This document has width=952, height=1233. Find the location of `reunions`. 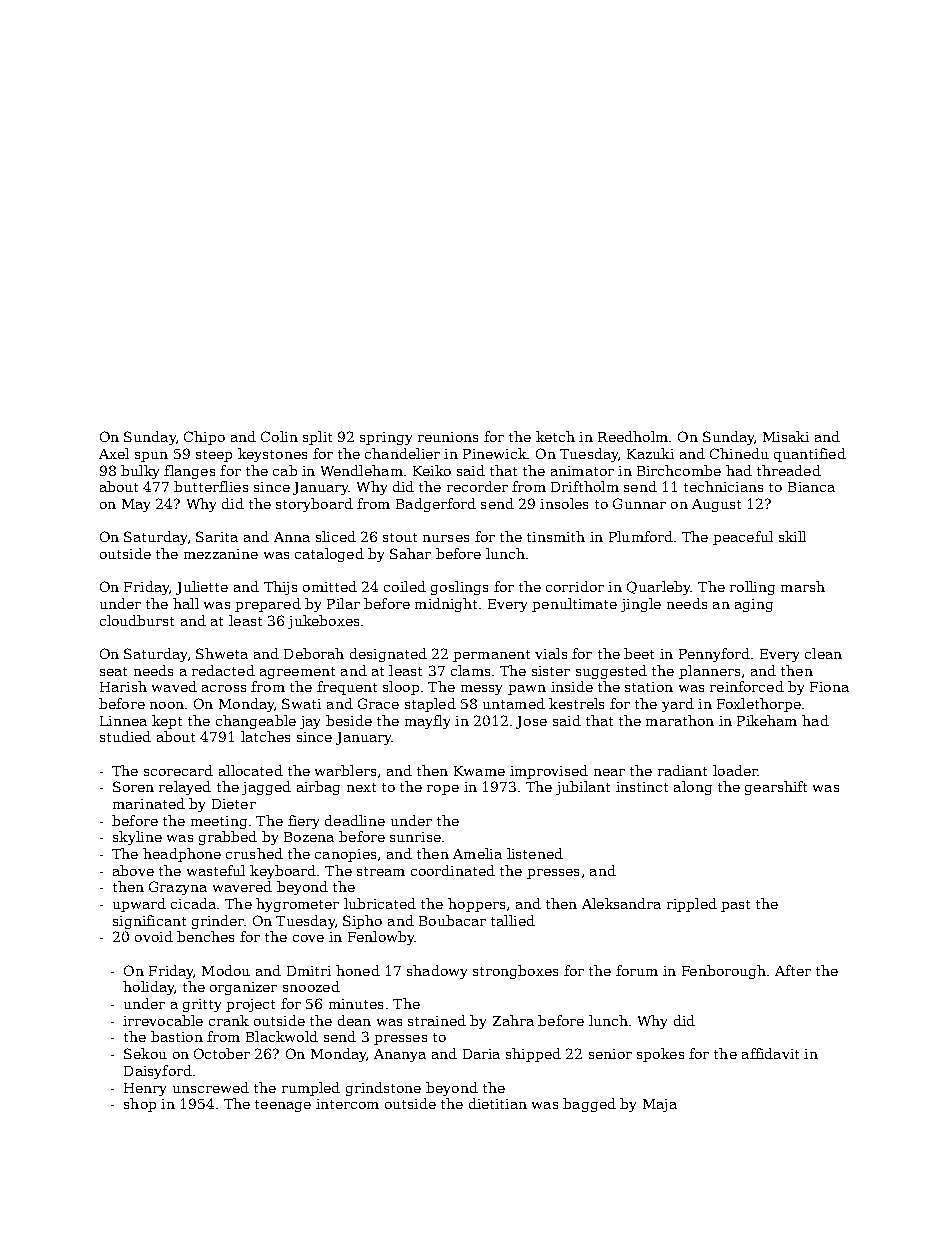

reunions is located at coordinates (448, 437).
